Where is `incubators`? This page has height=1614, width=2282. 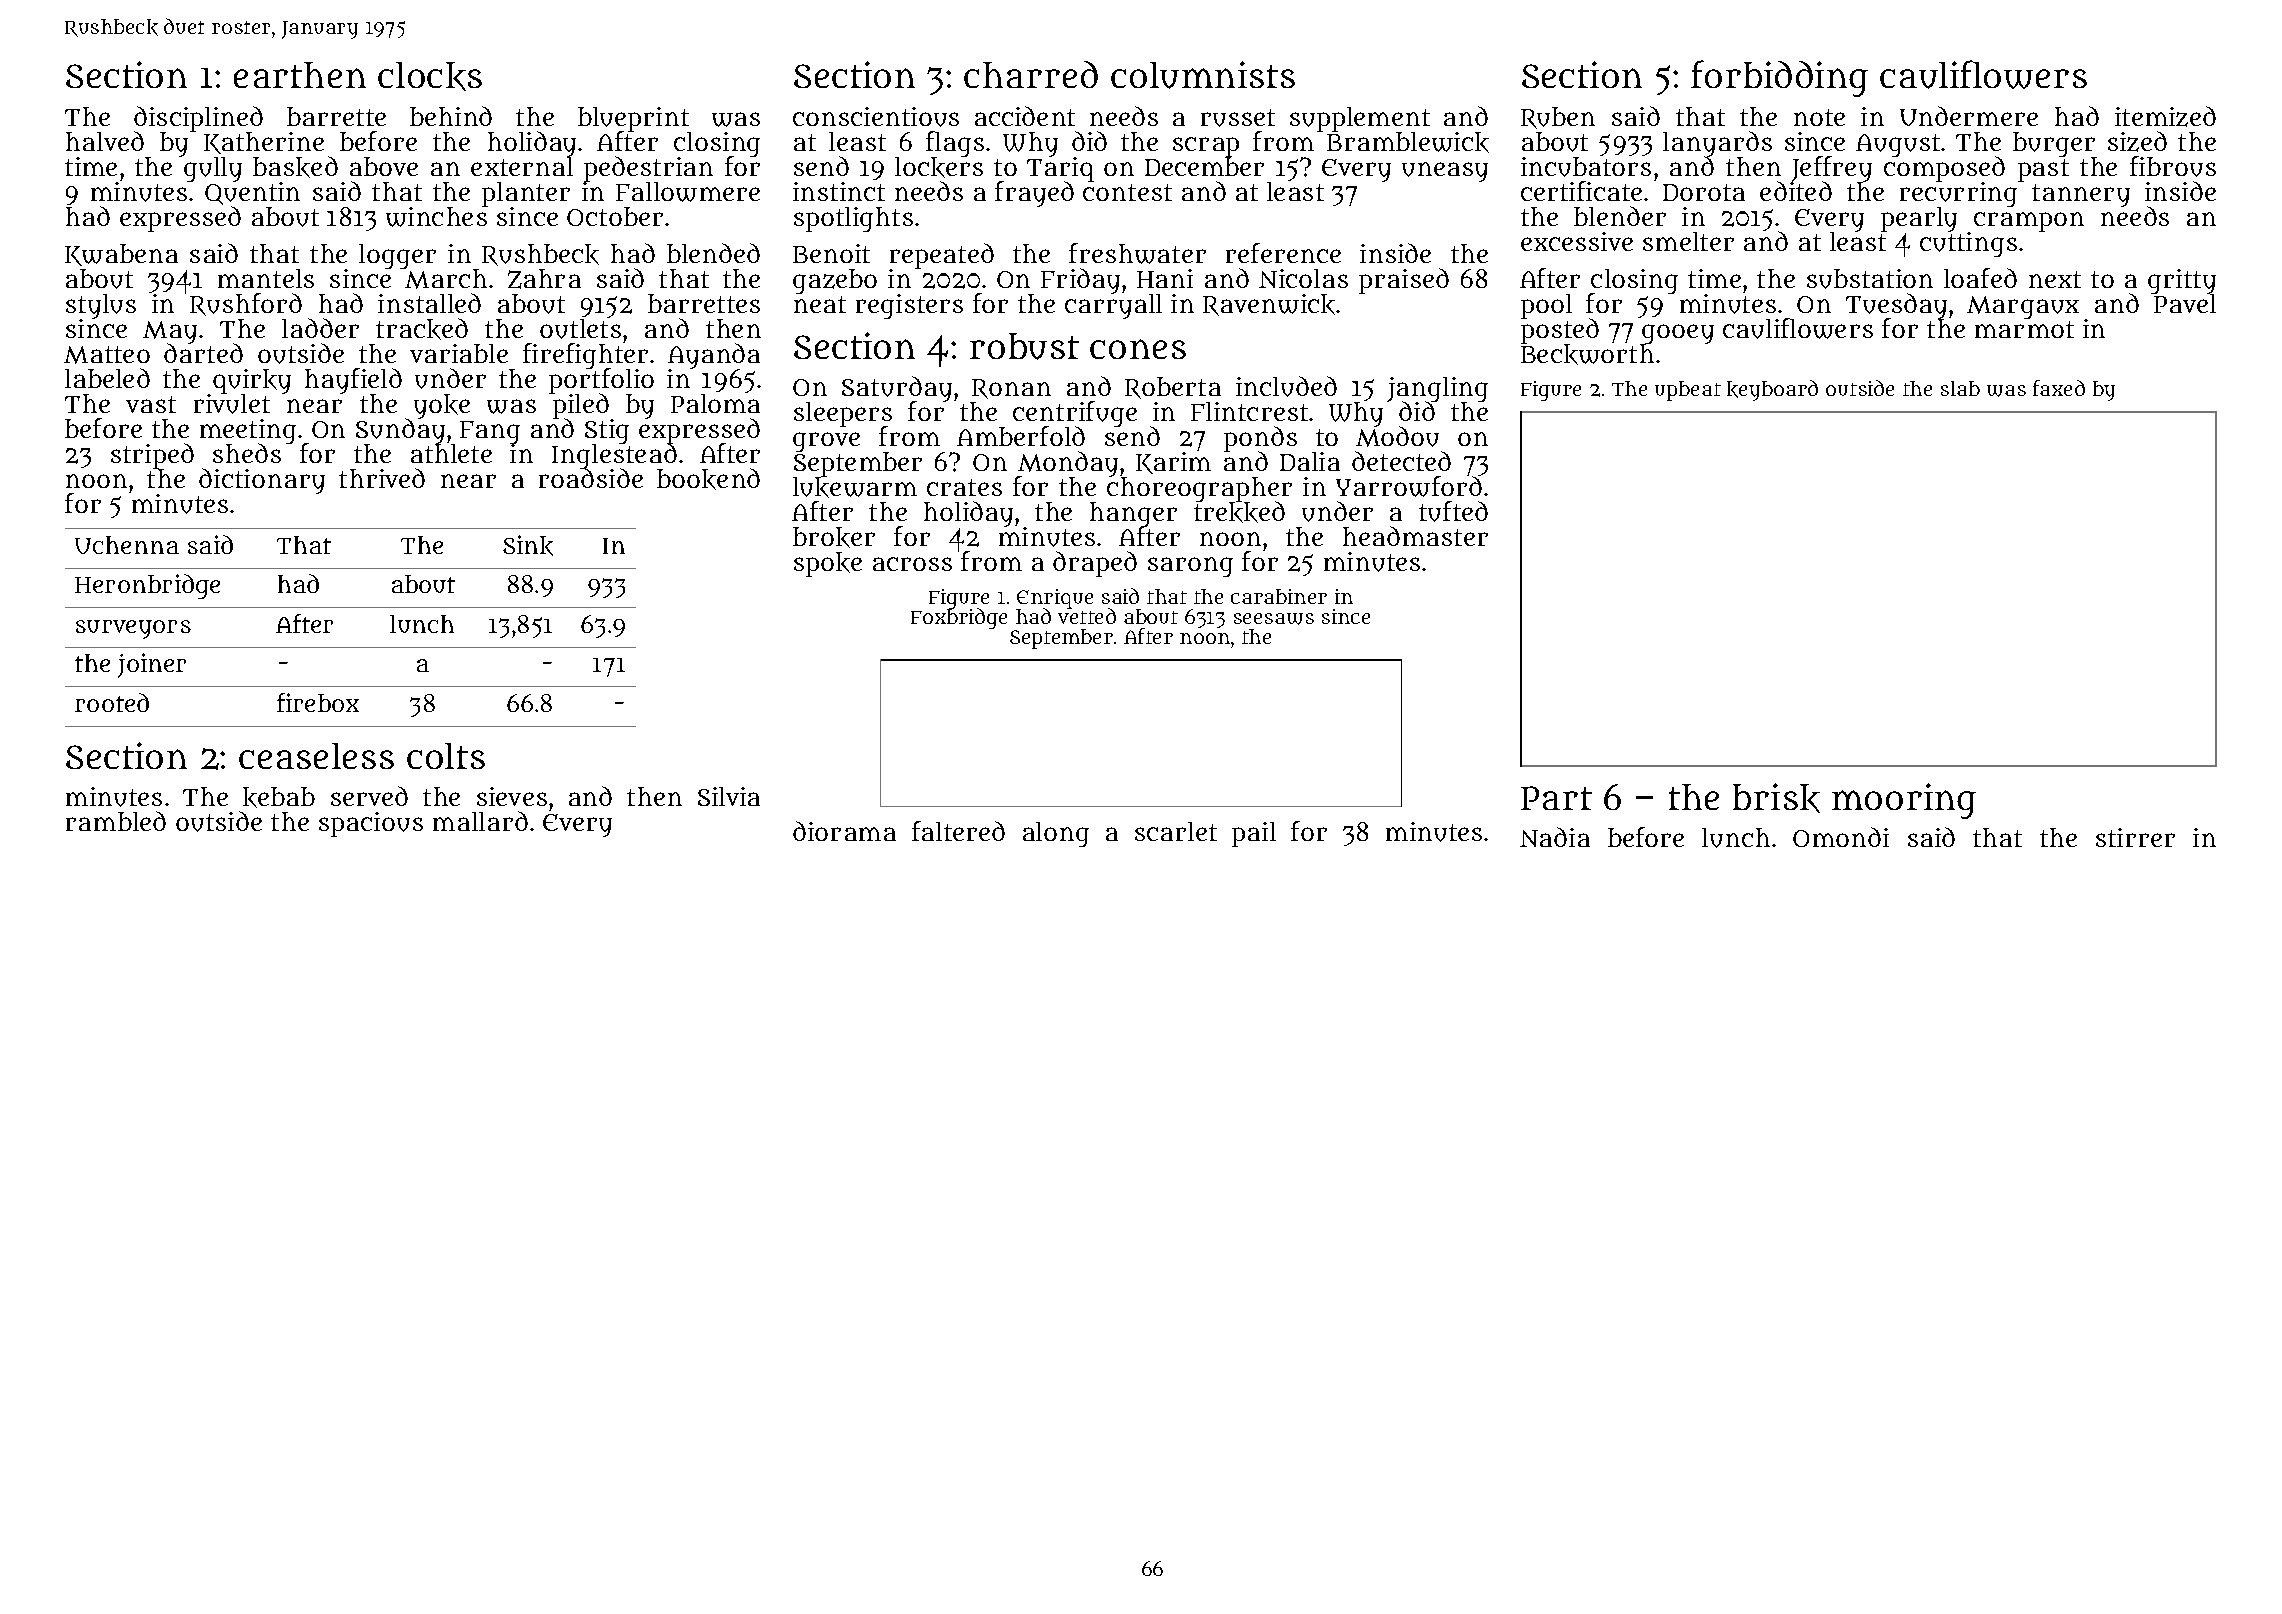
incubators is located at coordinates (1586, 167).
